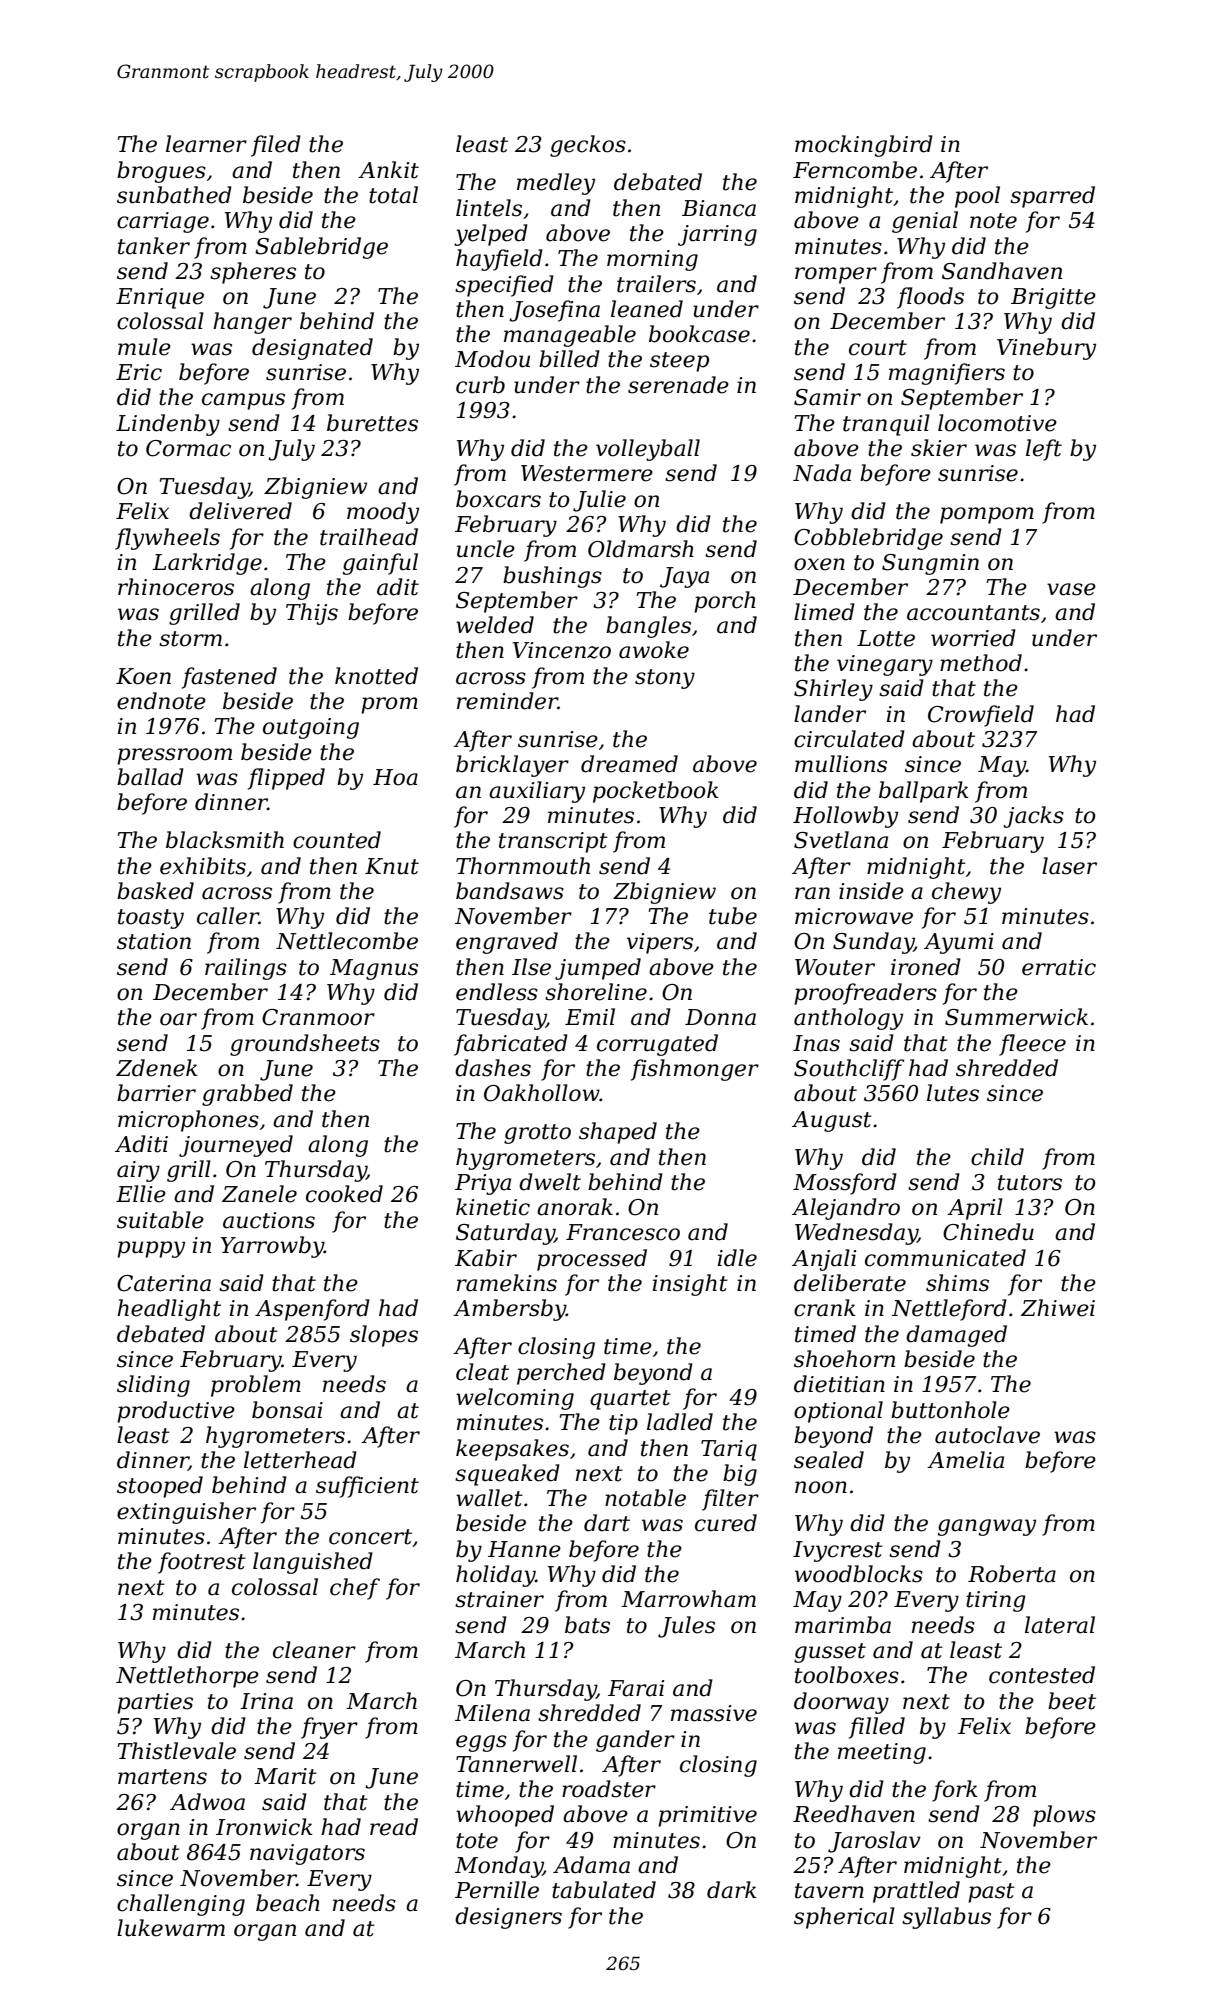 This screenshot has width=1213, height=1999. What do you see at coordinates (508, 1918) in the screenshot?
I see `designers` at bounding box center [508, 1918].
